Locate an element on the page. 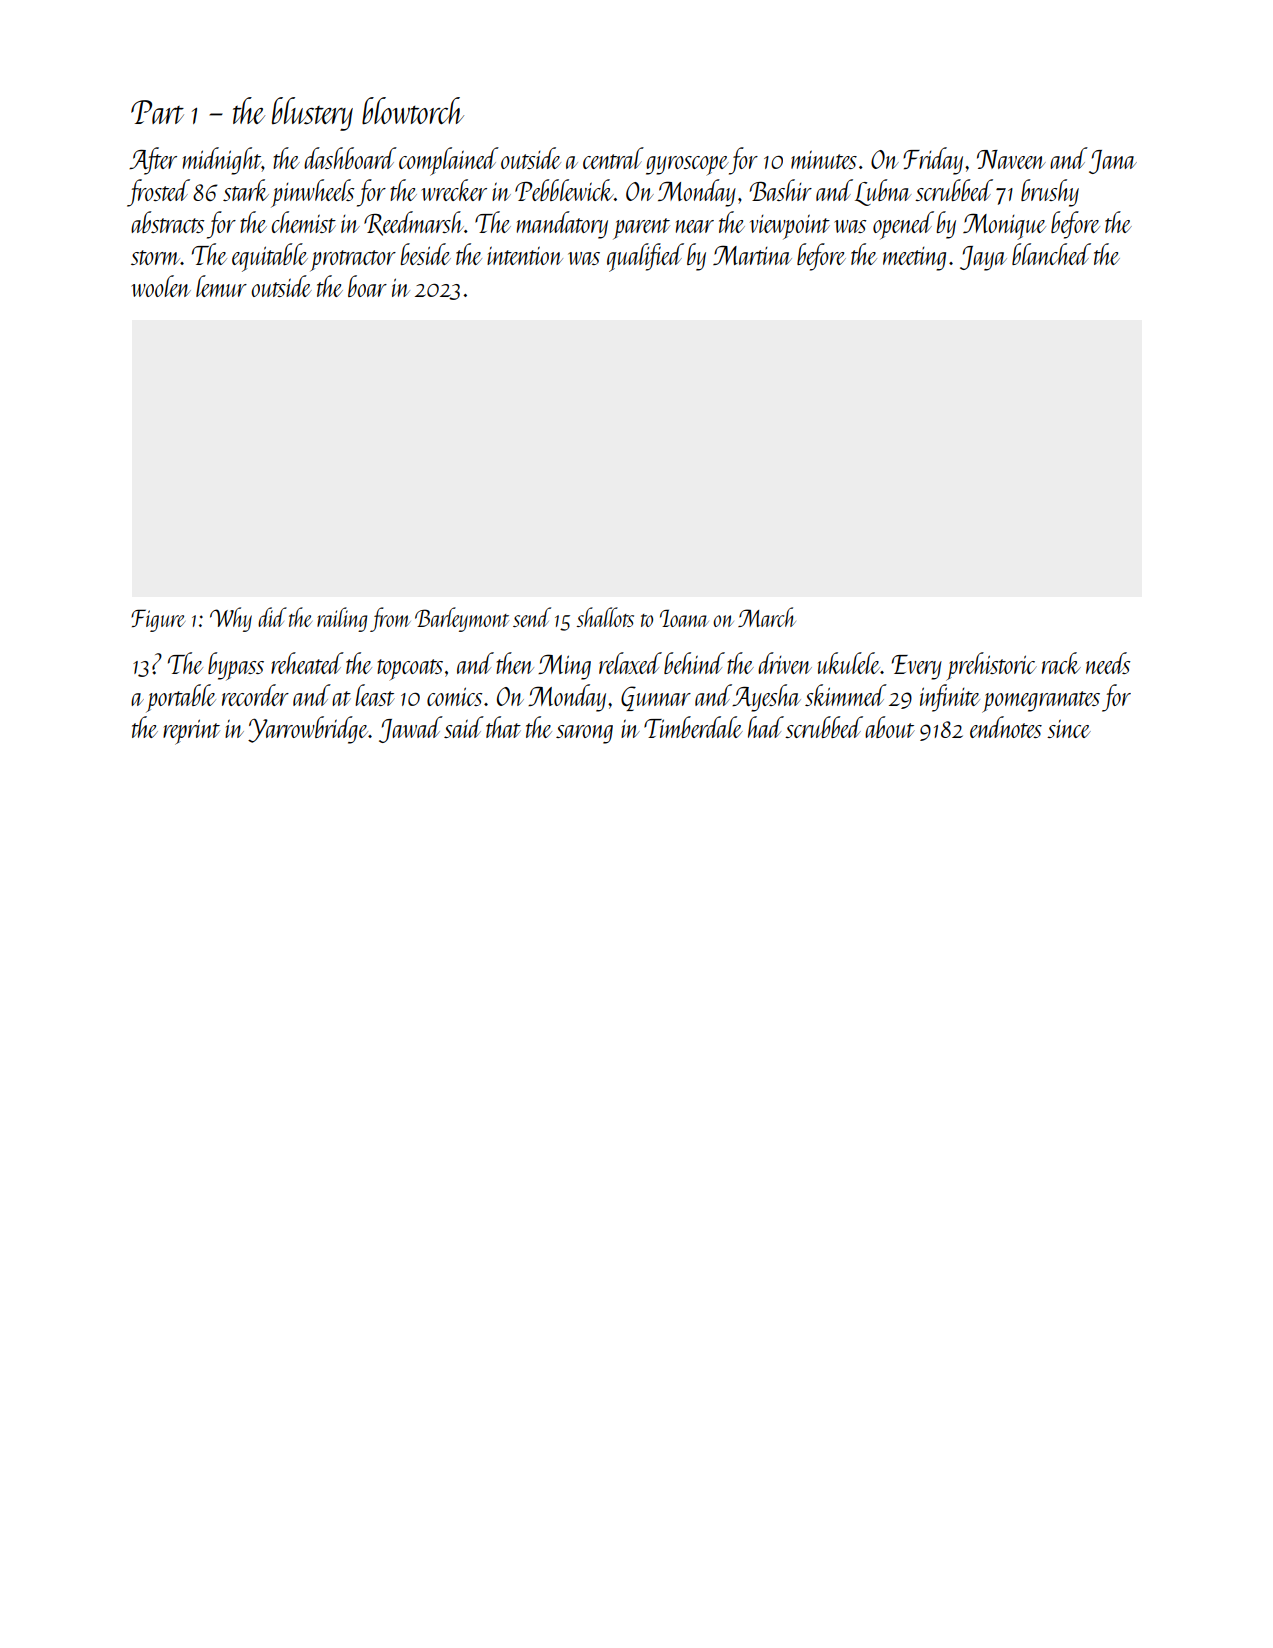 The image size is (1273, 1648). minutes is located at coordinates (824, 159).
